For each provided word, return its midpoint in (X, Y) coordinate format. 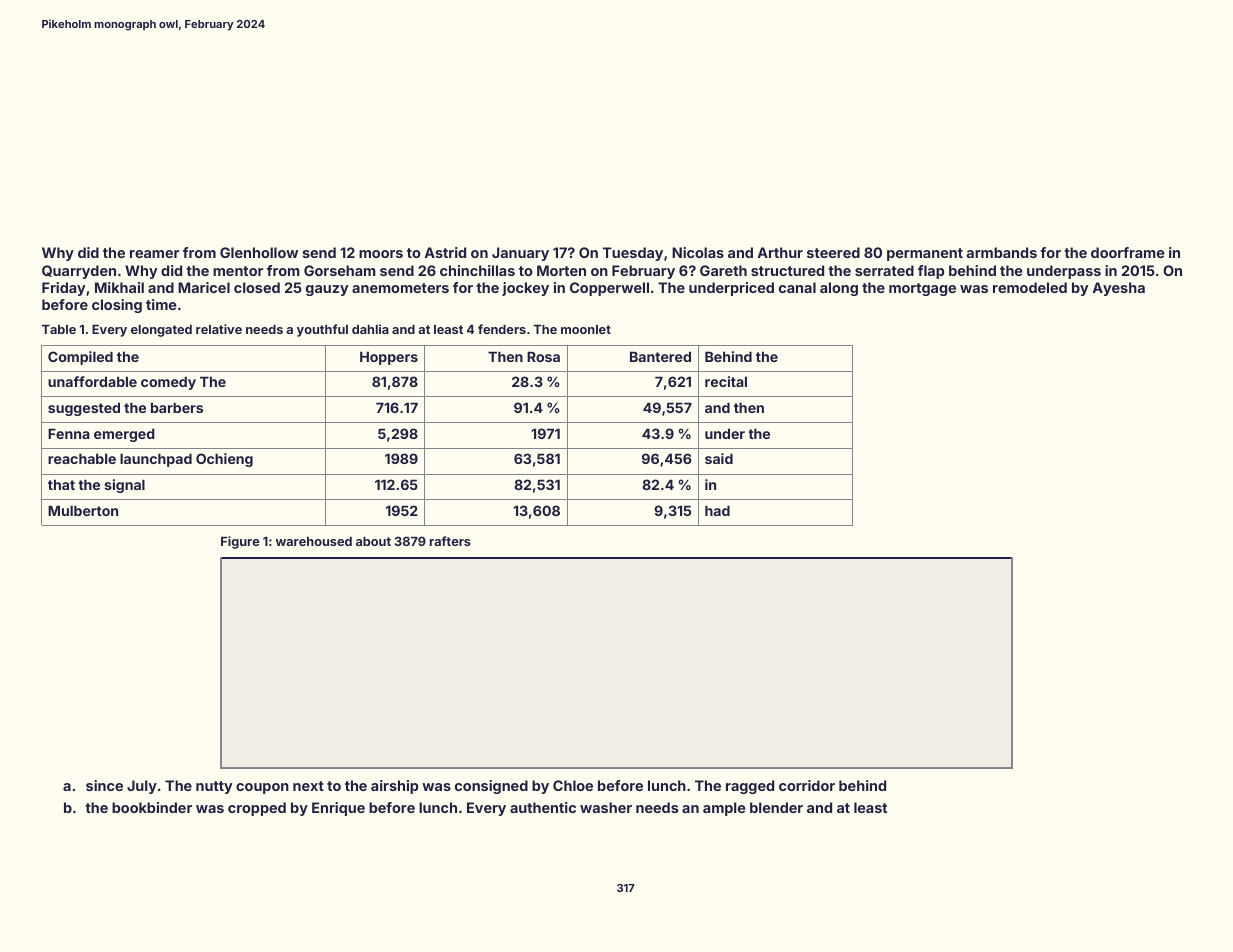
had (717, 510)
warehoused (314, 541)
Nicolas (698, 252)
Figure (240, 542)
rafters (450, 541)
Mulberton (83, 510)
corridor (807, 785)
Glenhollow (259, 252)
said (719, 458)
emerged (124, 435)
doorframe (1128, 252)
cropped (257, 809)
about (373, 541)
